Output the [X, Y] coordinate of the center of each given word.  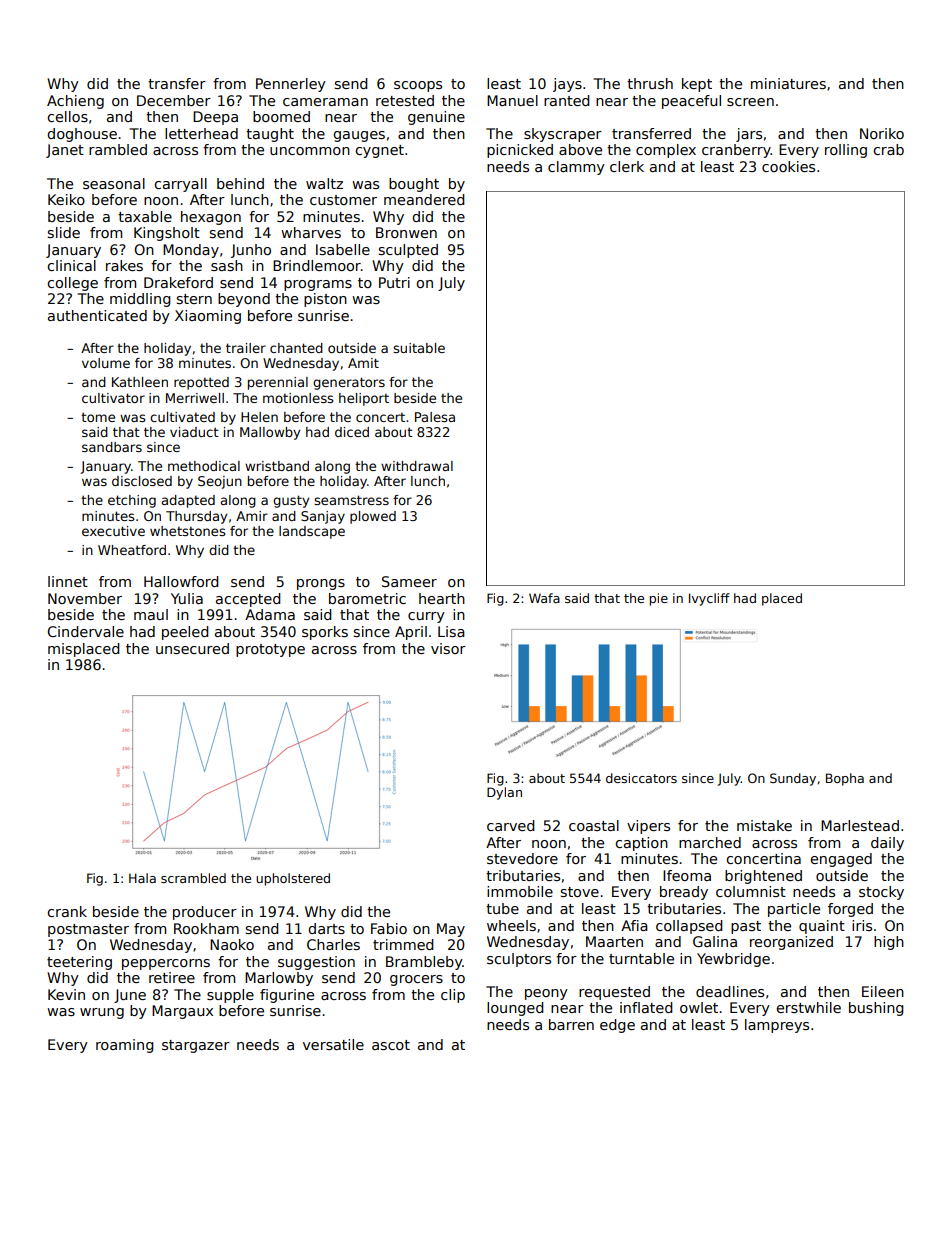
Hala [142, 878]
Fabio [389, 928]
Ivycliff [709, 599]
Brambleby [424, 963]
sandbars [112, 447]
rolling [846, 151]
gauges [359, 136]
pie [658, 599]
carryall [180, 185]
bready [684, 893]
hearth [442, 598]
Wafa [544, 598]
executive [113, 531]
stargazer [196, 1046]
